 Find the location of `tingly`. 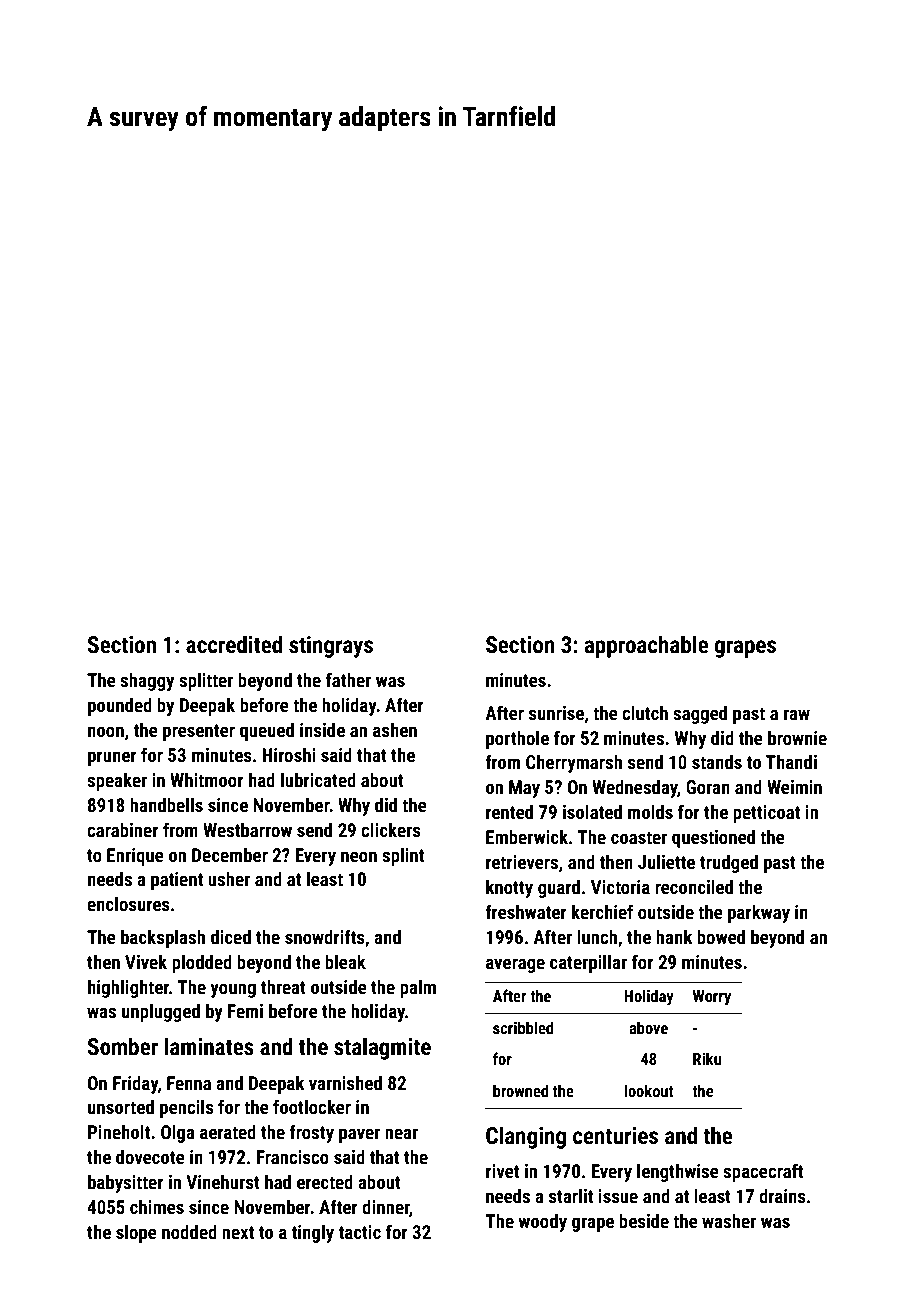

tingly is located at coordinates (313, 1233).
